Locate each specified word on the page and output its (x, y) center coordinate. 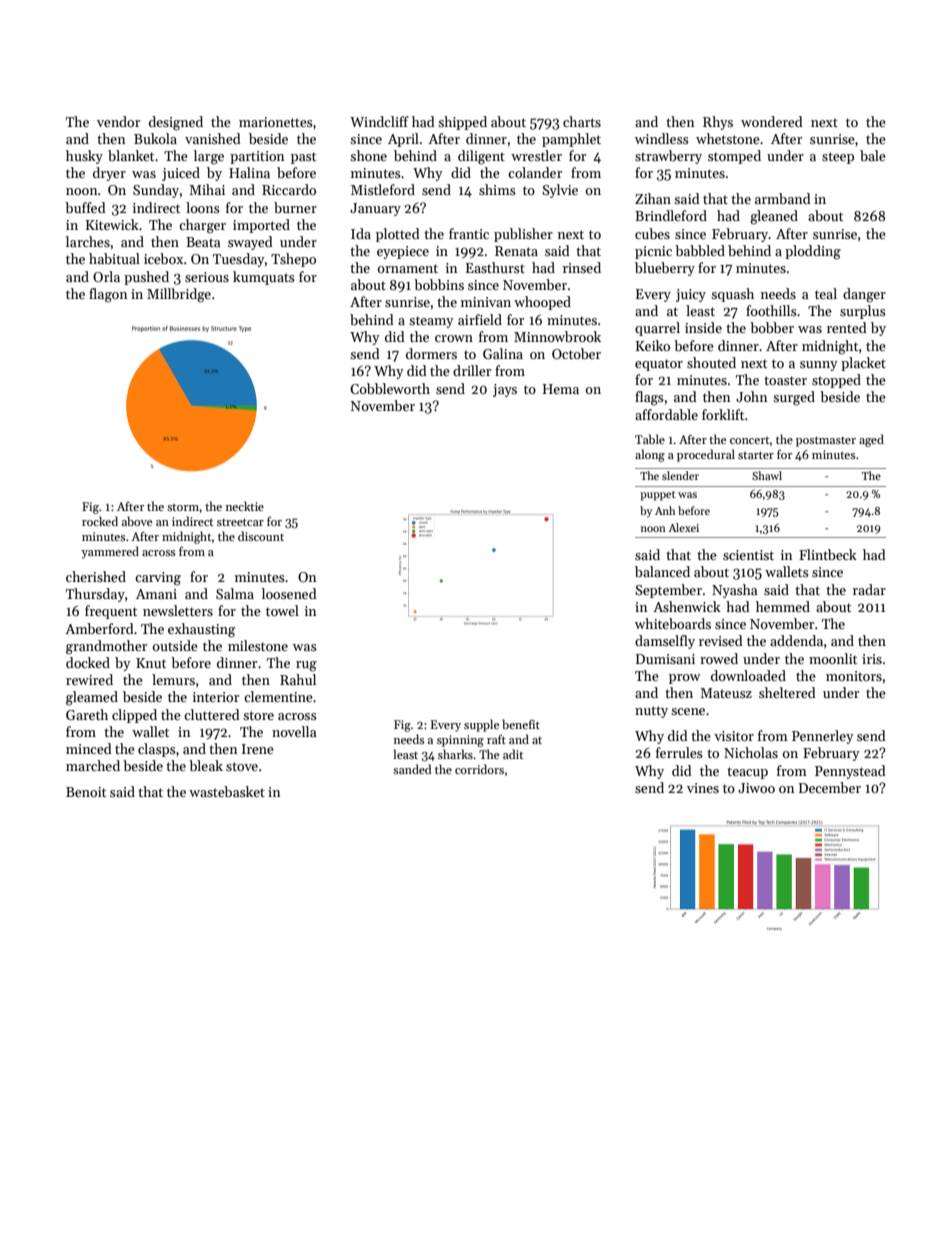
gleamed (92, 698)
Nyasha (734, 591)
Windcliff (379, 121)
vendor (118, 121)
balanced (662, 571)
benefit (521, 724)
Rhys (718, 123)
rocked (100, 521)
